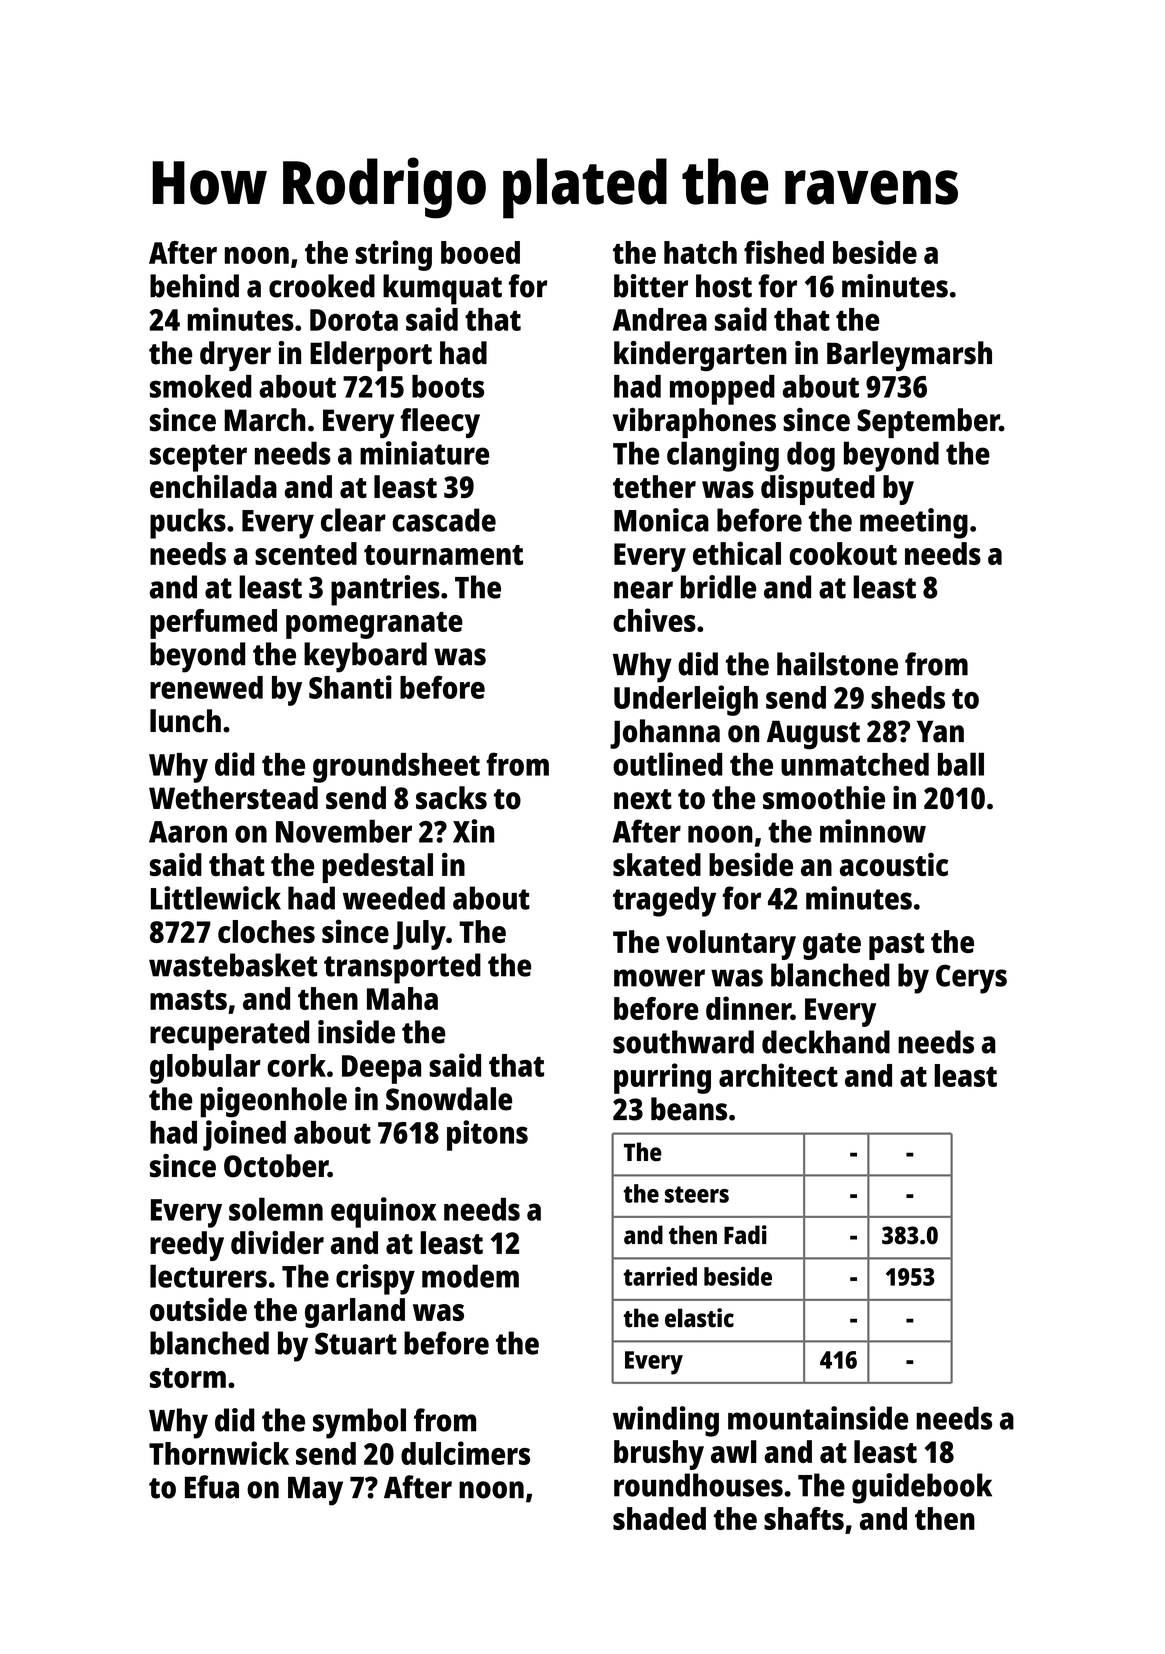 The width and height of the screenshot is (1165, 1654). Describe the element at coordinates (804, 1518) in the screenshot. I see `shafts` at that location.
